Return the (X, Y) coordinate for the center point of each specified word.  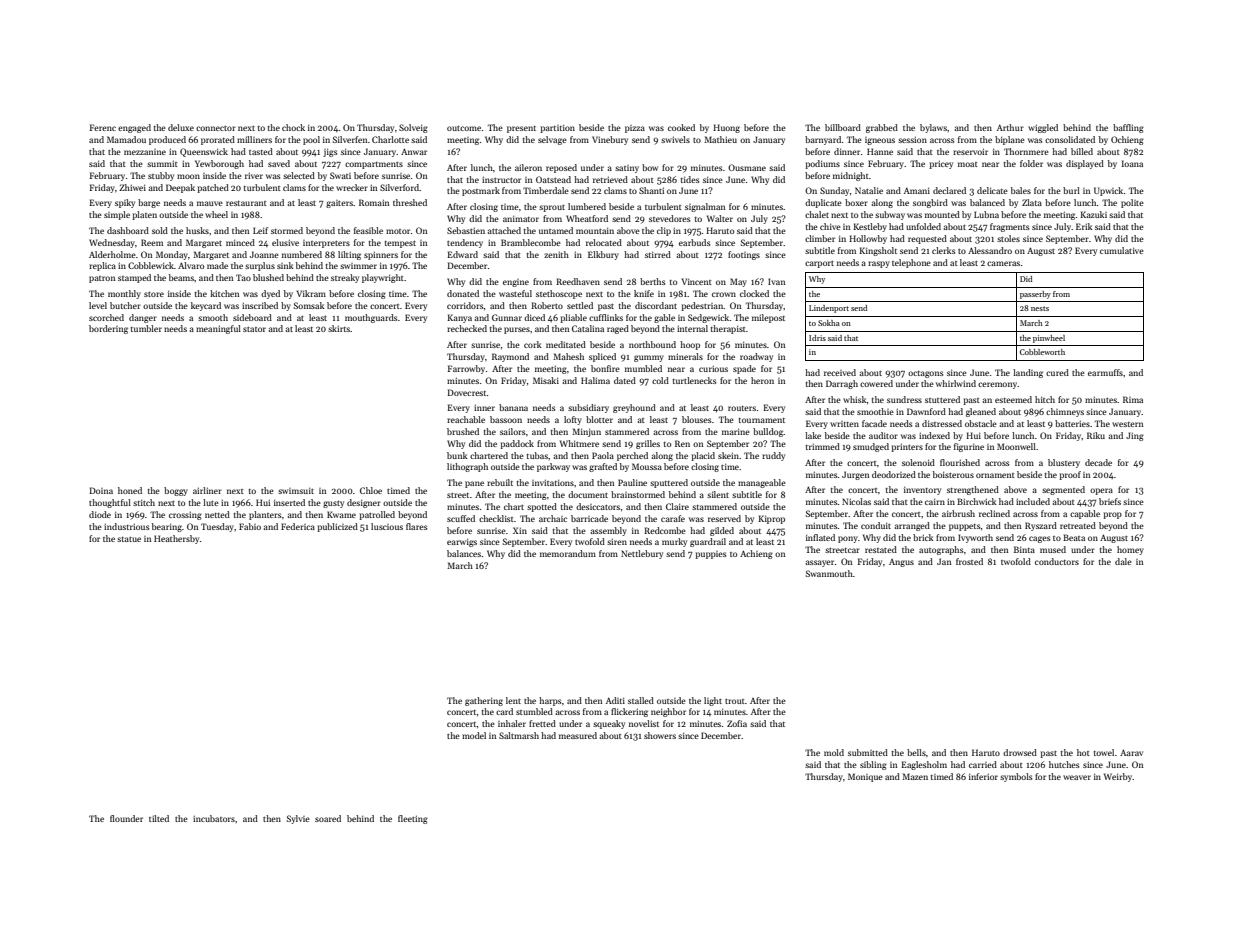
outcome (464, 128)
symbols (1016, 777)
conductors (1057, 561)
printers (907, 447)
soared (328, 818)
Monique (865, 777)
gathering (484, 701)
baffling (1128, 128)
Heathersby (176, 539)
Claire (677, 506)
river (254, 175)
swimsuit (296, 490)
